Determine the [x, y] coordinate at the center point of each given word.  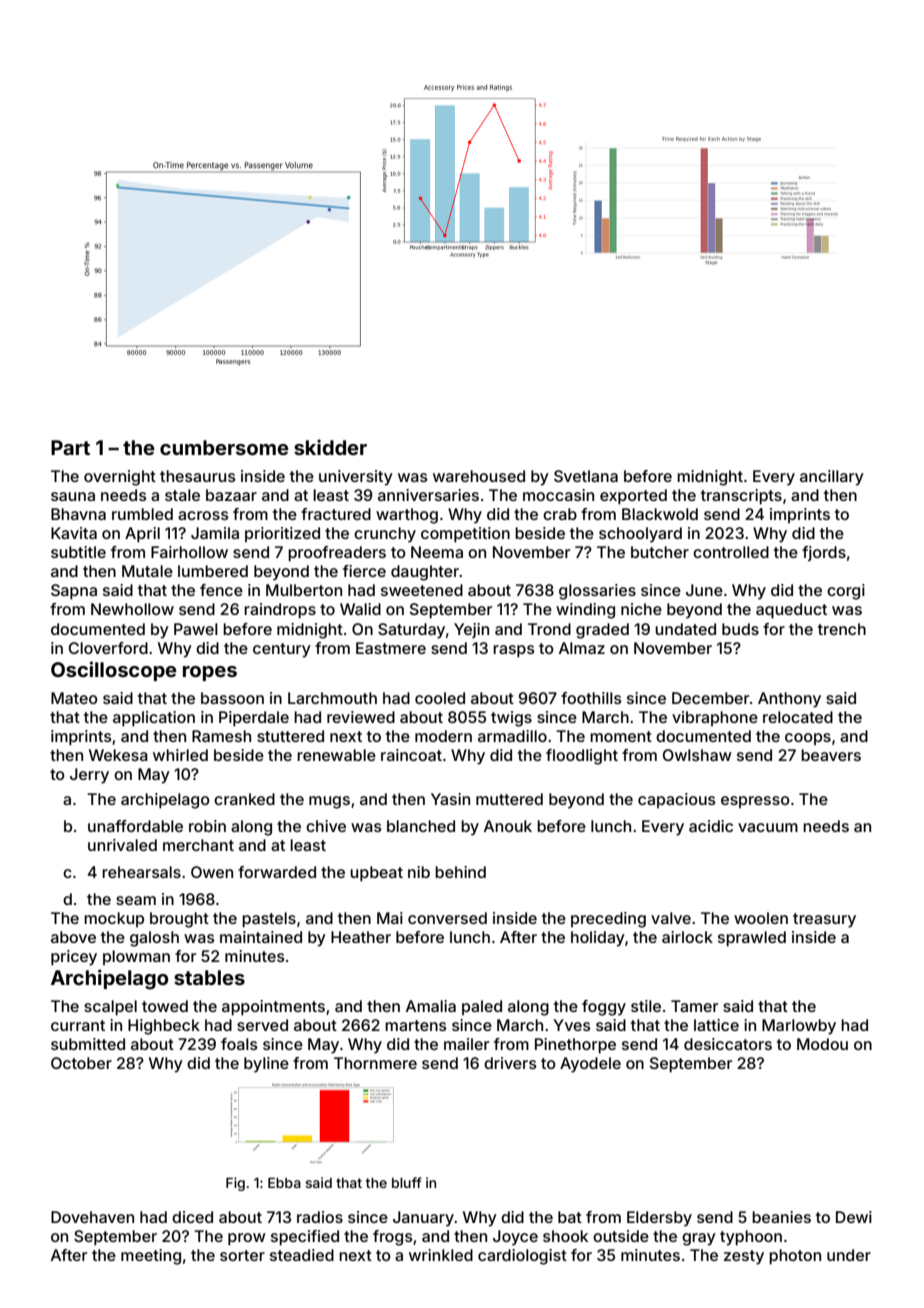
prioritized [282, 534]
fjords [824, 553]
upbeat [376, 874]
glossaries [597, 592]
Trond [549, 629]
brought [179, 920]
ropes [210, 673]
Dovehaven [92, 1217]
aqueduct [791, 611]
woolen [761, 918]
